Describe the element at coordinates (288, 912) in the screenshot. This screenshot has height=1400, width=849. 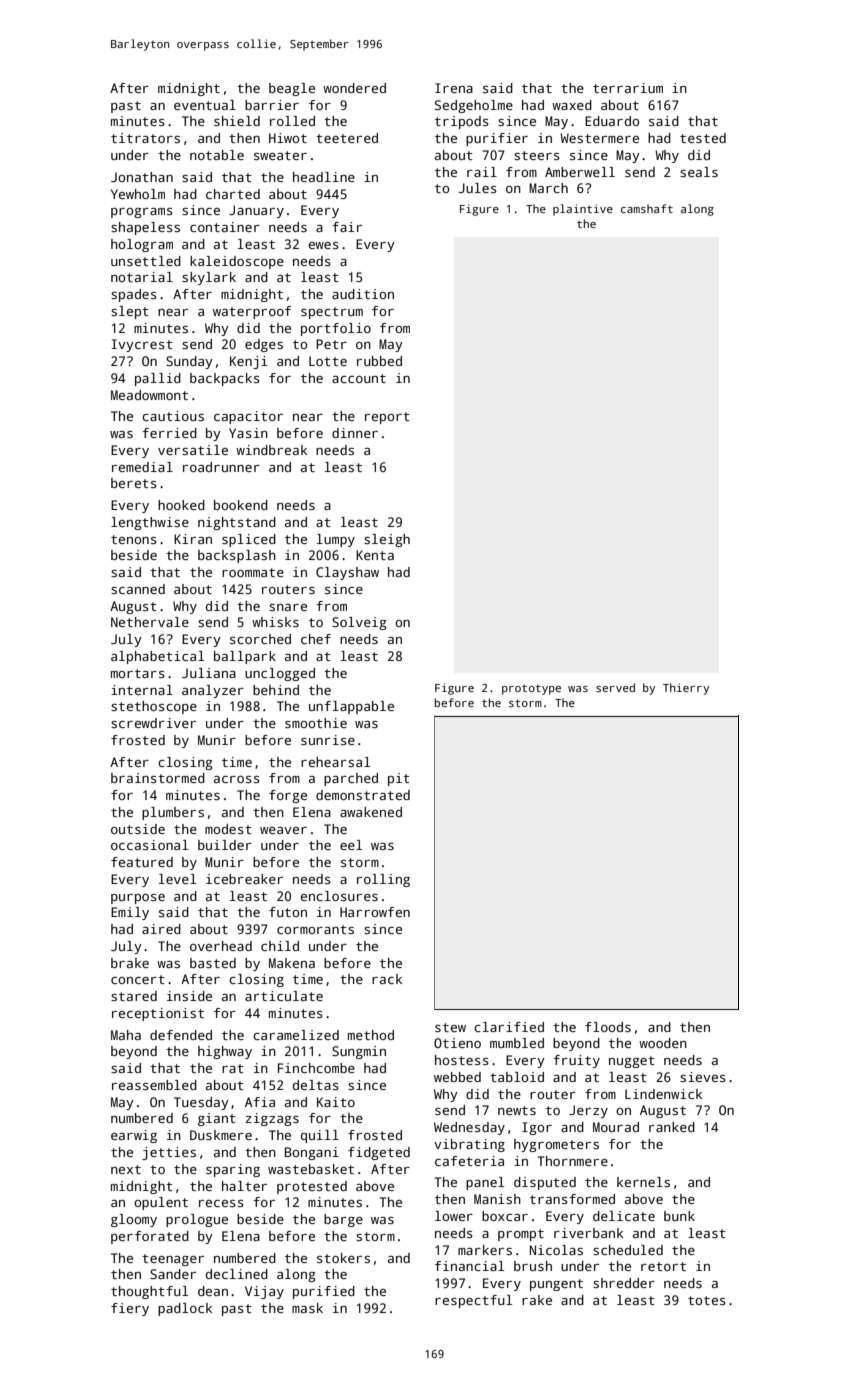
I see `futon` at that location.
